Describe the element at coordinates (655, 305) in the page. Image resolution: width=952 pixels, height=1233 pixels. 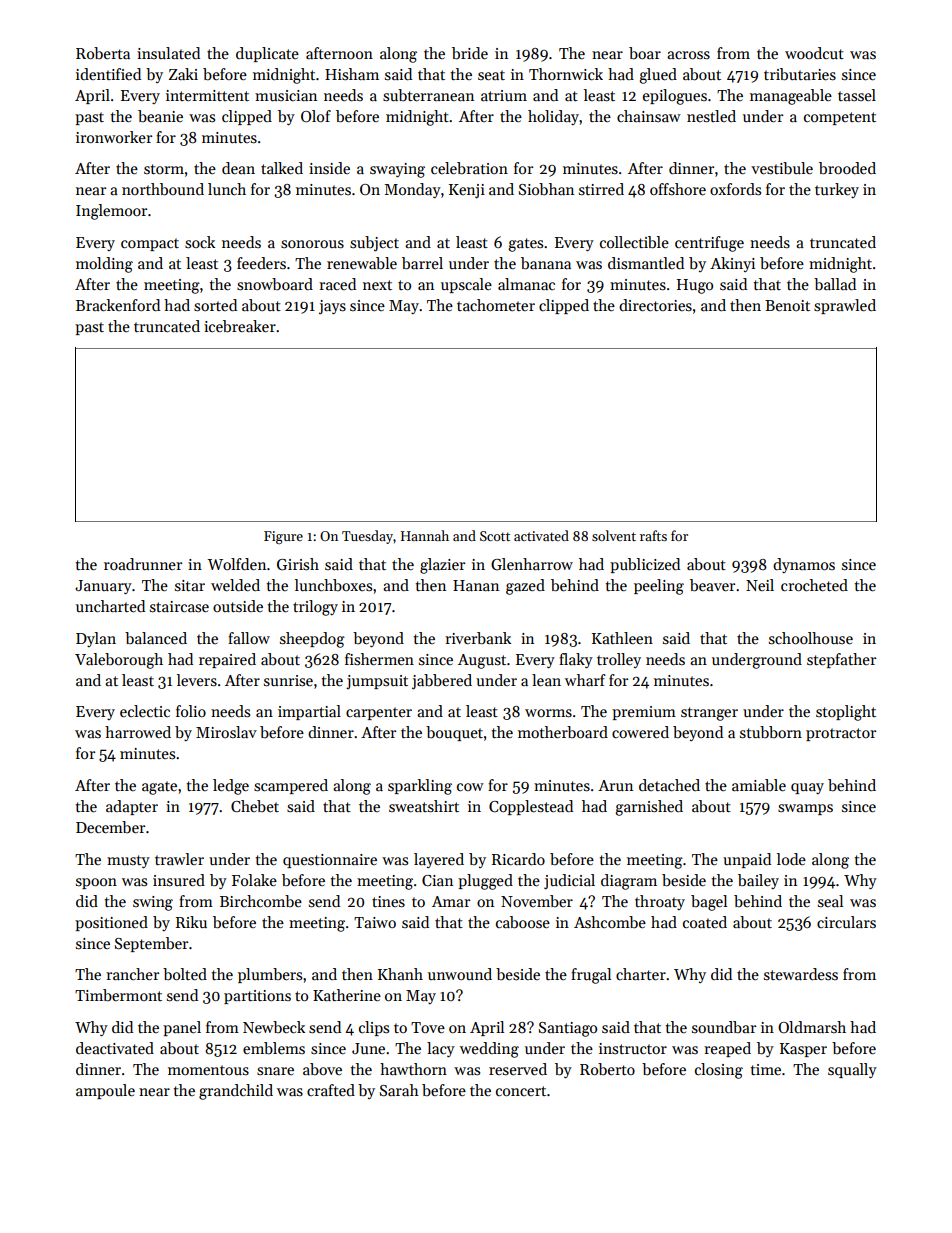
I see `directories` at that location.
